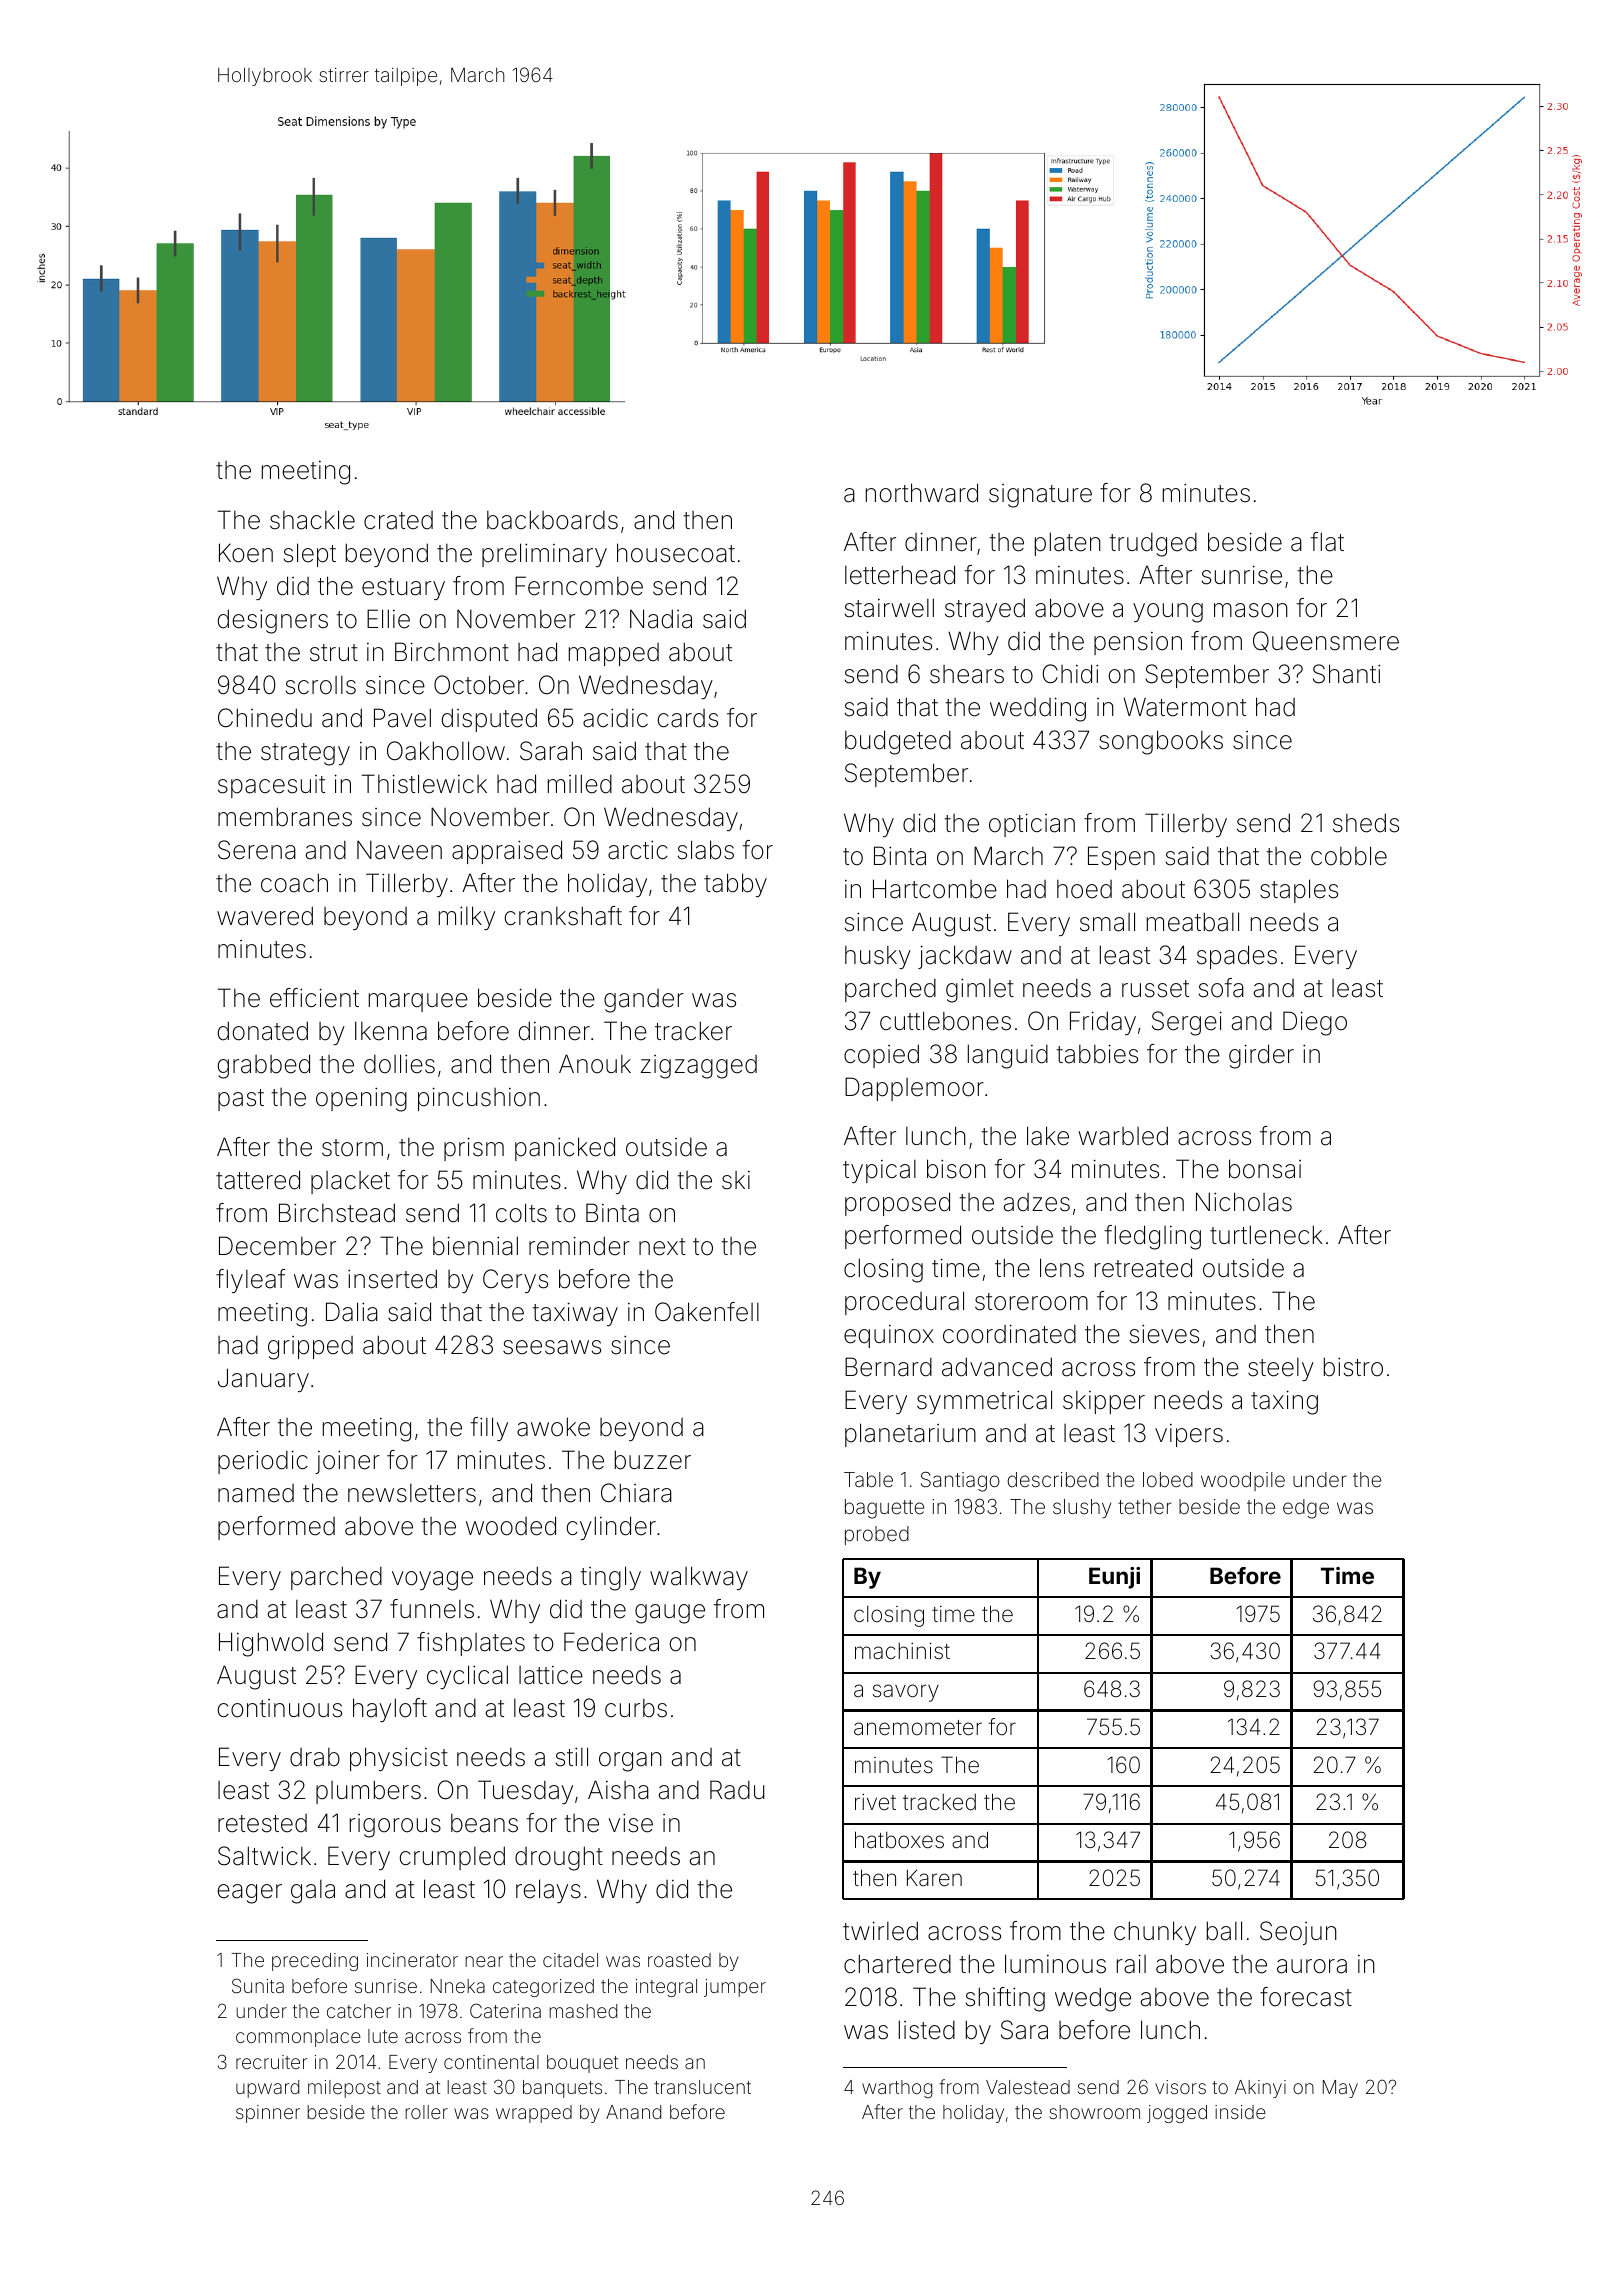 The width and height of the screenshot is (1620, 2292). Describe the element at coordinates (347, 1462) in the screenshot. I see `joiner` at that location.
